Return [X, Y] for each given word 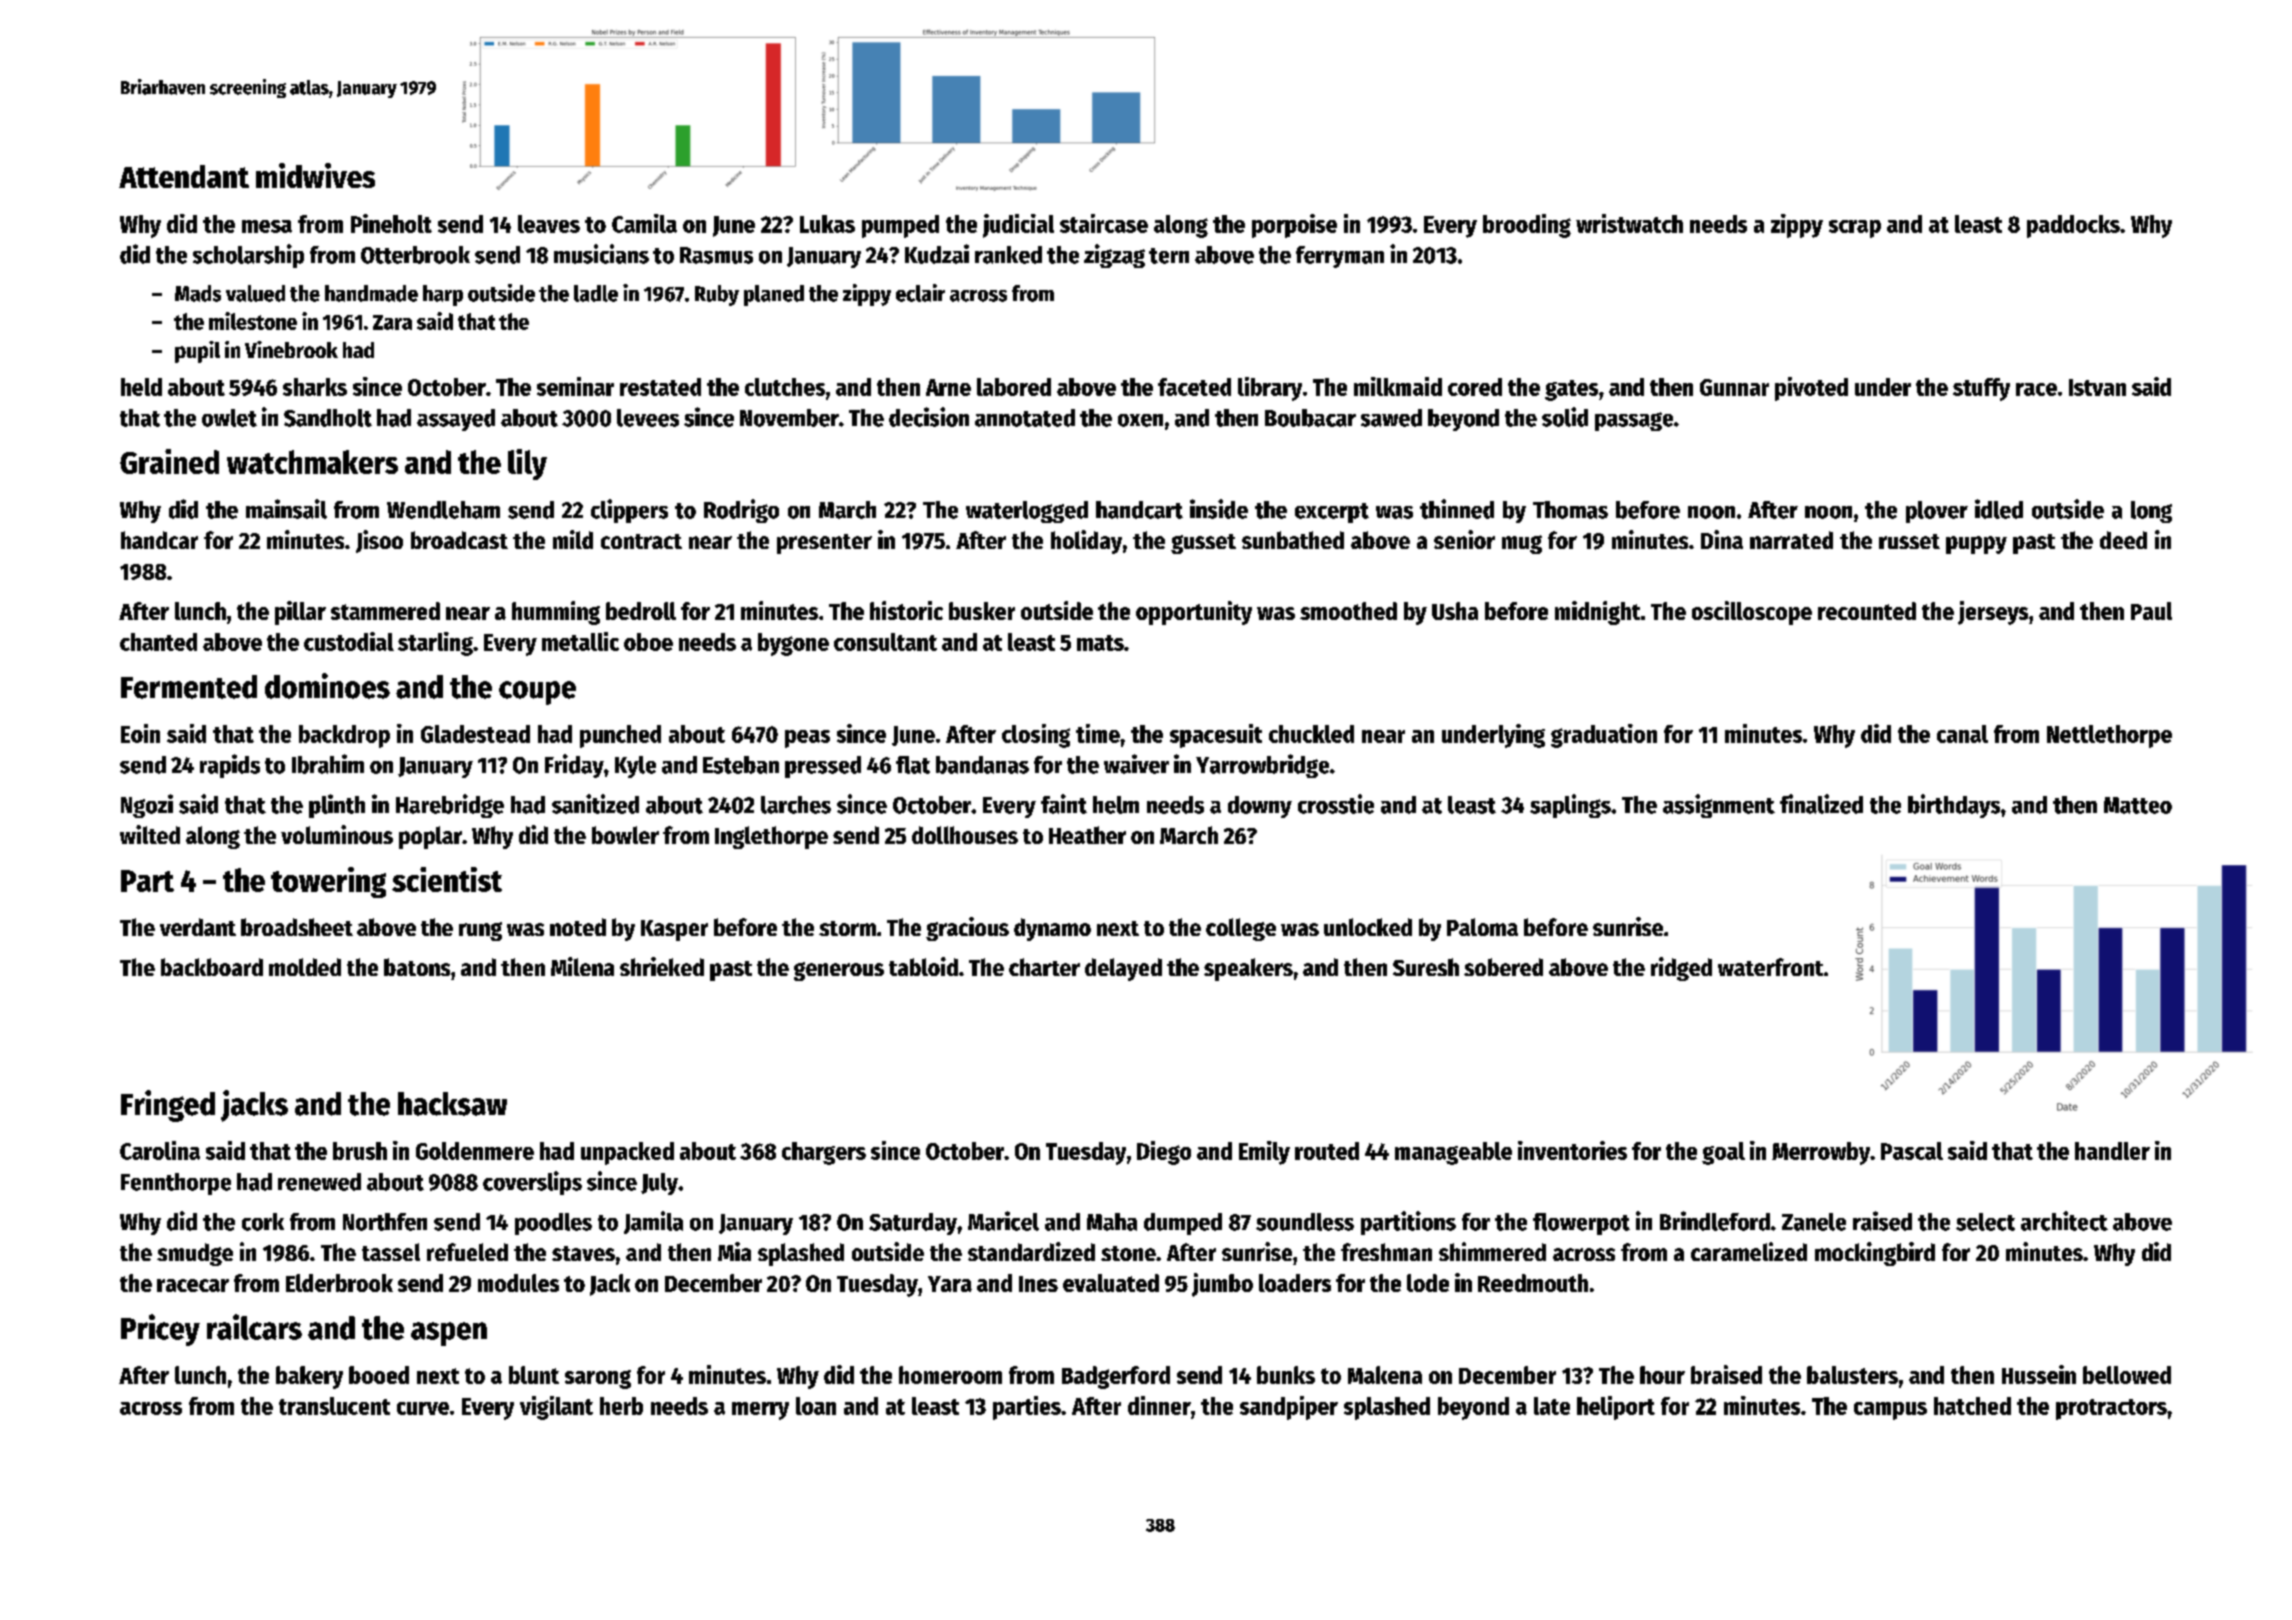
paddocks [2073, 226]
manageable [1453, 1153]
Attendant [184, 176]
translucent [334, 1406]
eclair [920, 293]
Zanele [1814, 1222]
